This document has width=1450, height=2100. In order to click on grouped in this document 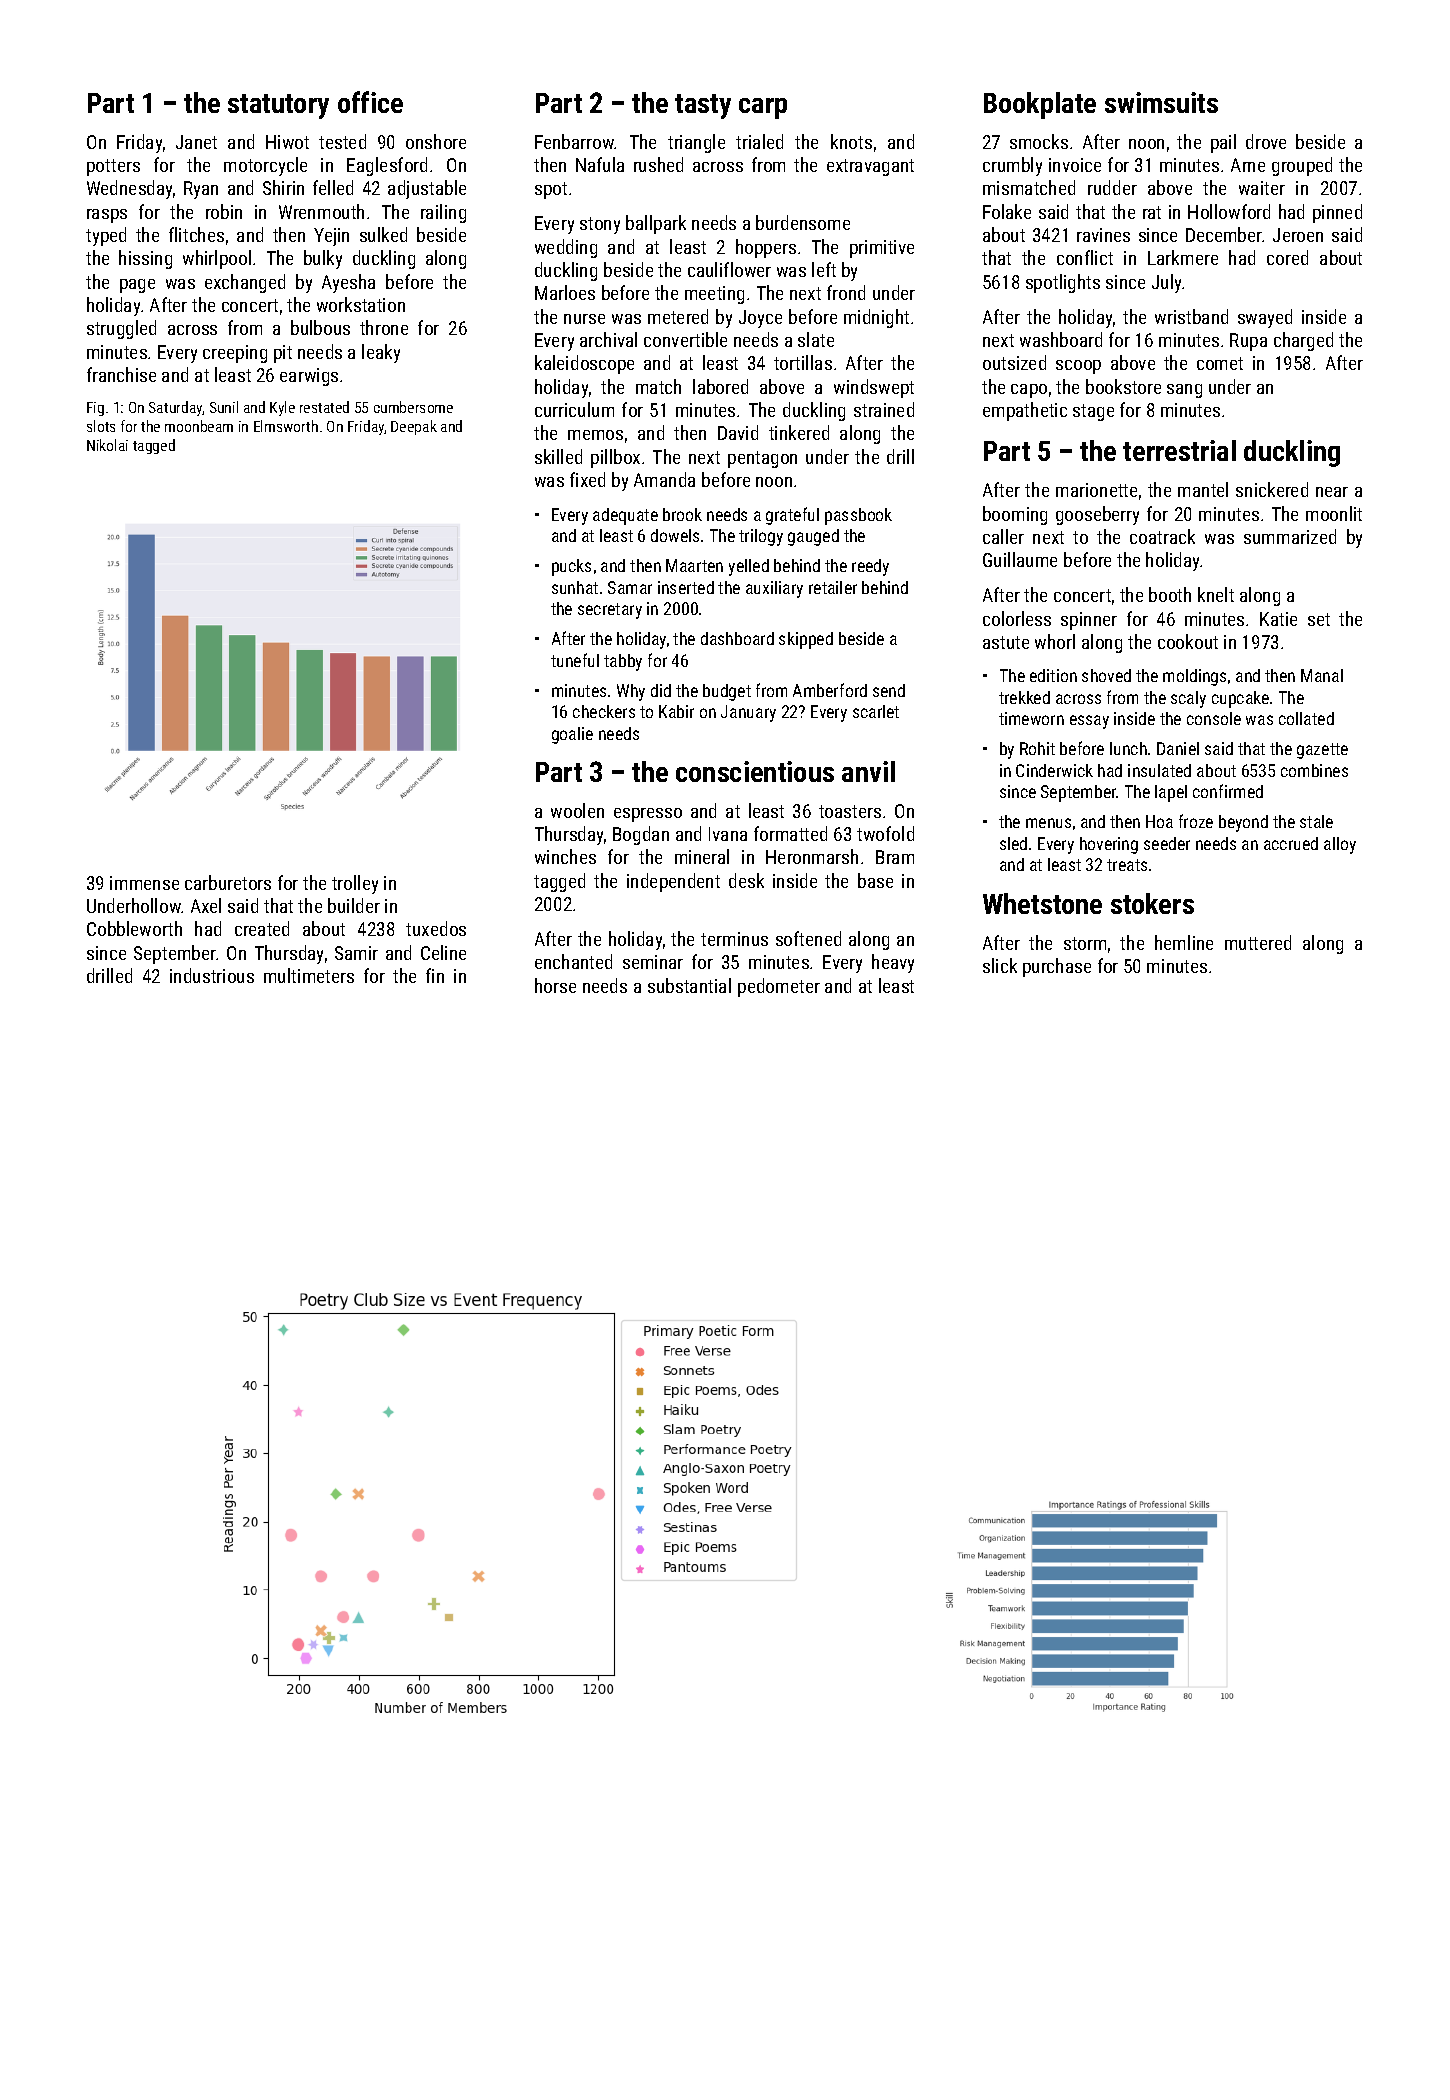, I will do `click(1302, 166)`.
